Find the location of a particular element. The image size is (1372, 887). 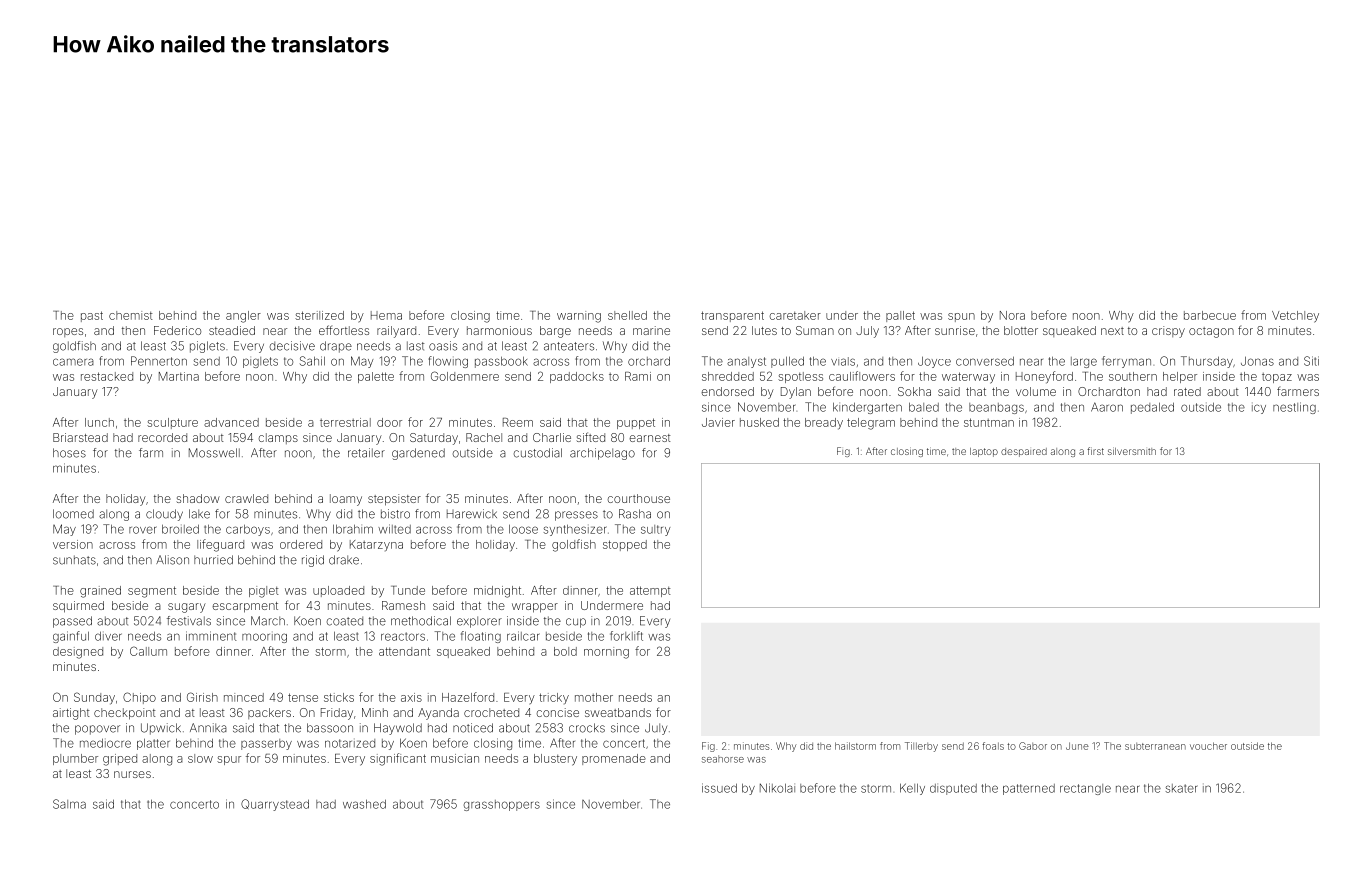

disputed is located at coordinates (953, 789).
